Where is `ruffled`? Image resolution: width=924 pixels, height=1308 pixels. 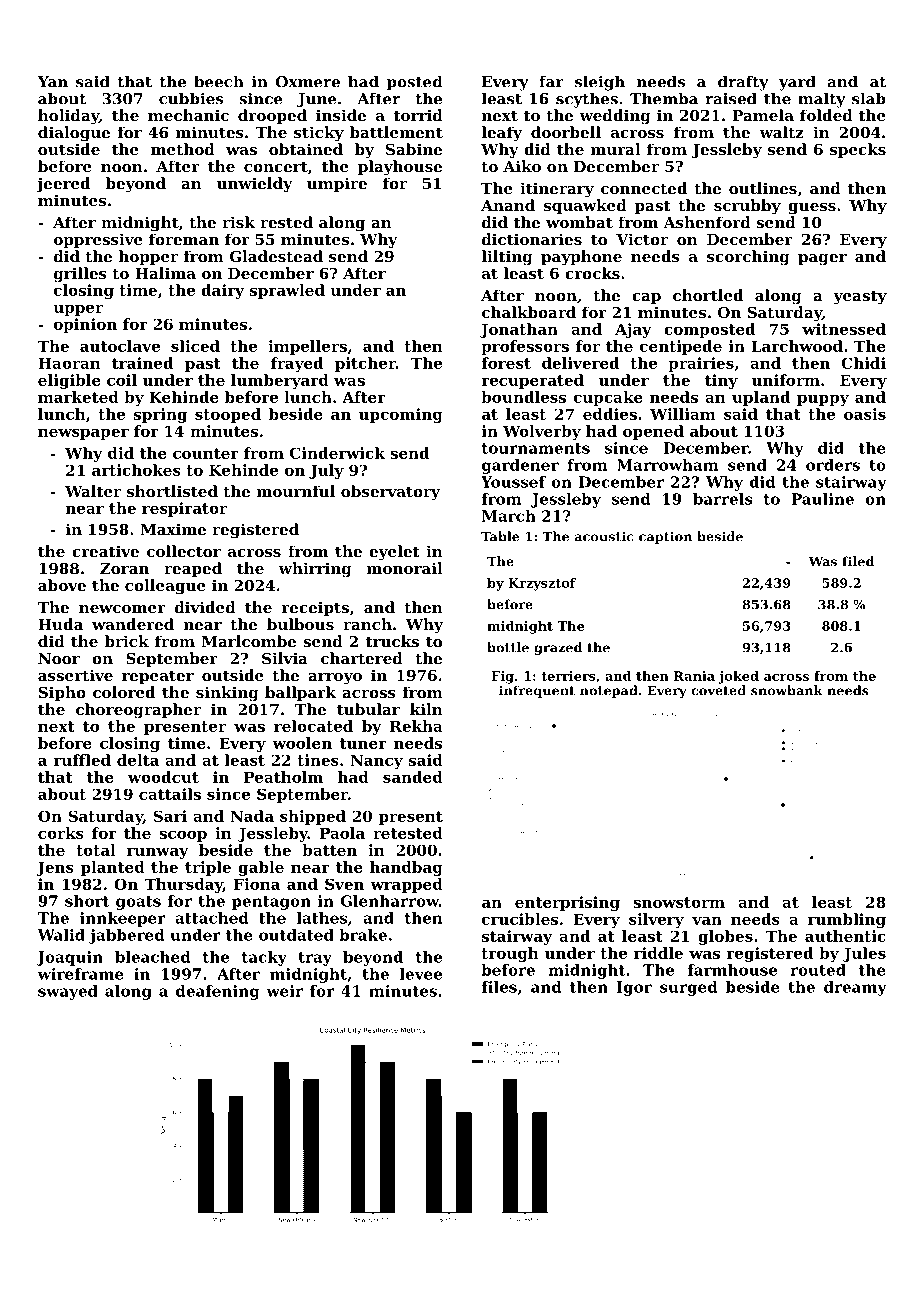 ruffled is located at coordinates (82, 760).
